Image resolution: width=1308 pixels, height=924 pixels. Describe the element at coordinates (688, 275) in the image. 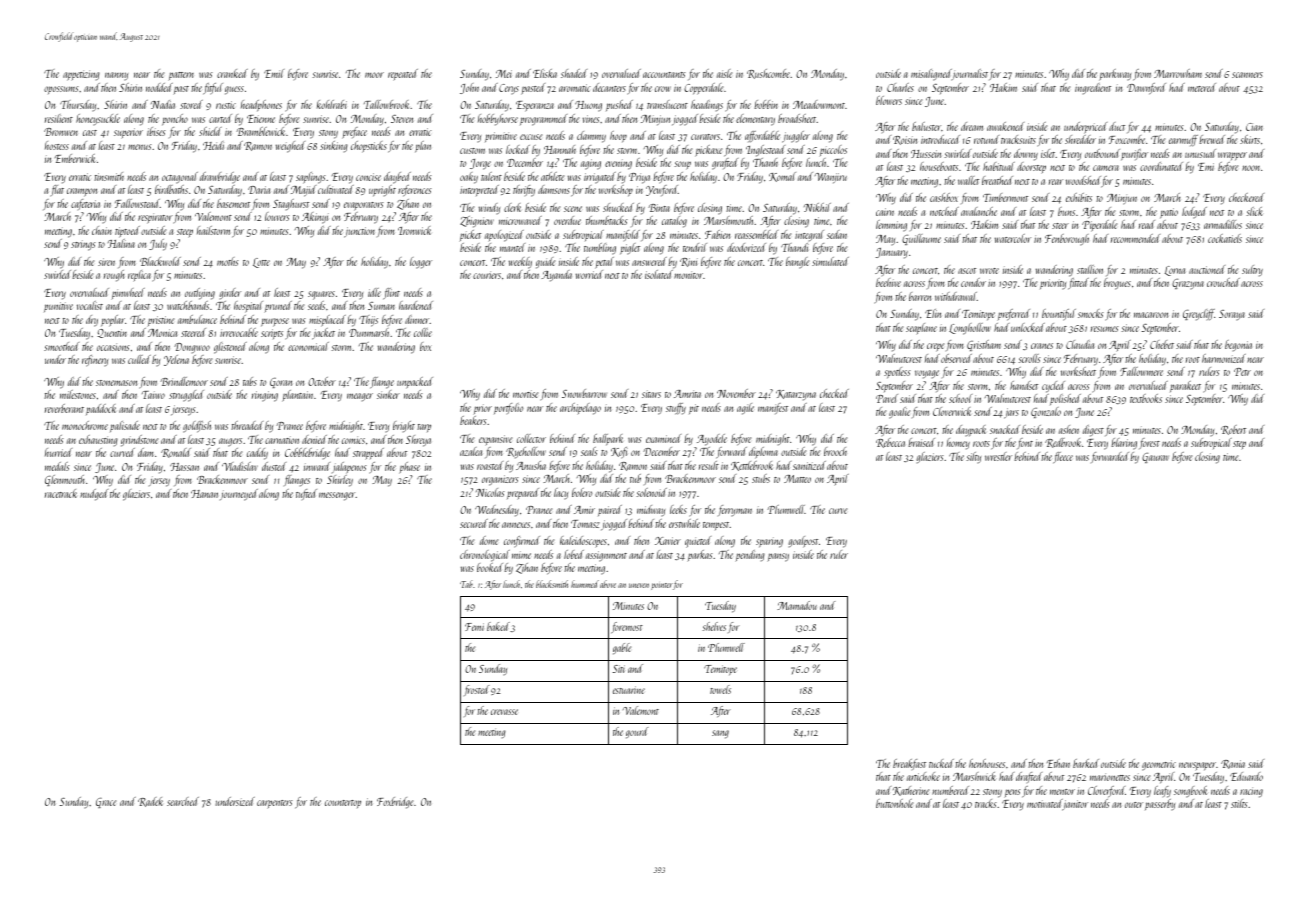

I see `monitor` at that location.
